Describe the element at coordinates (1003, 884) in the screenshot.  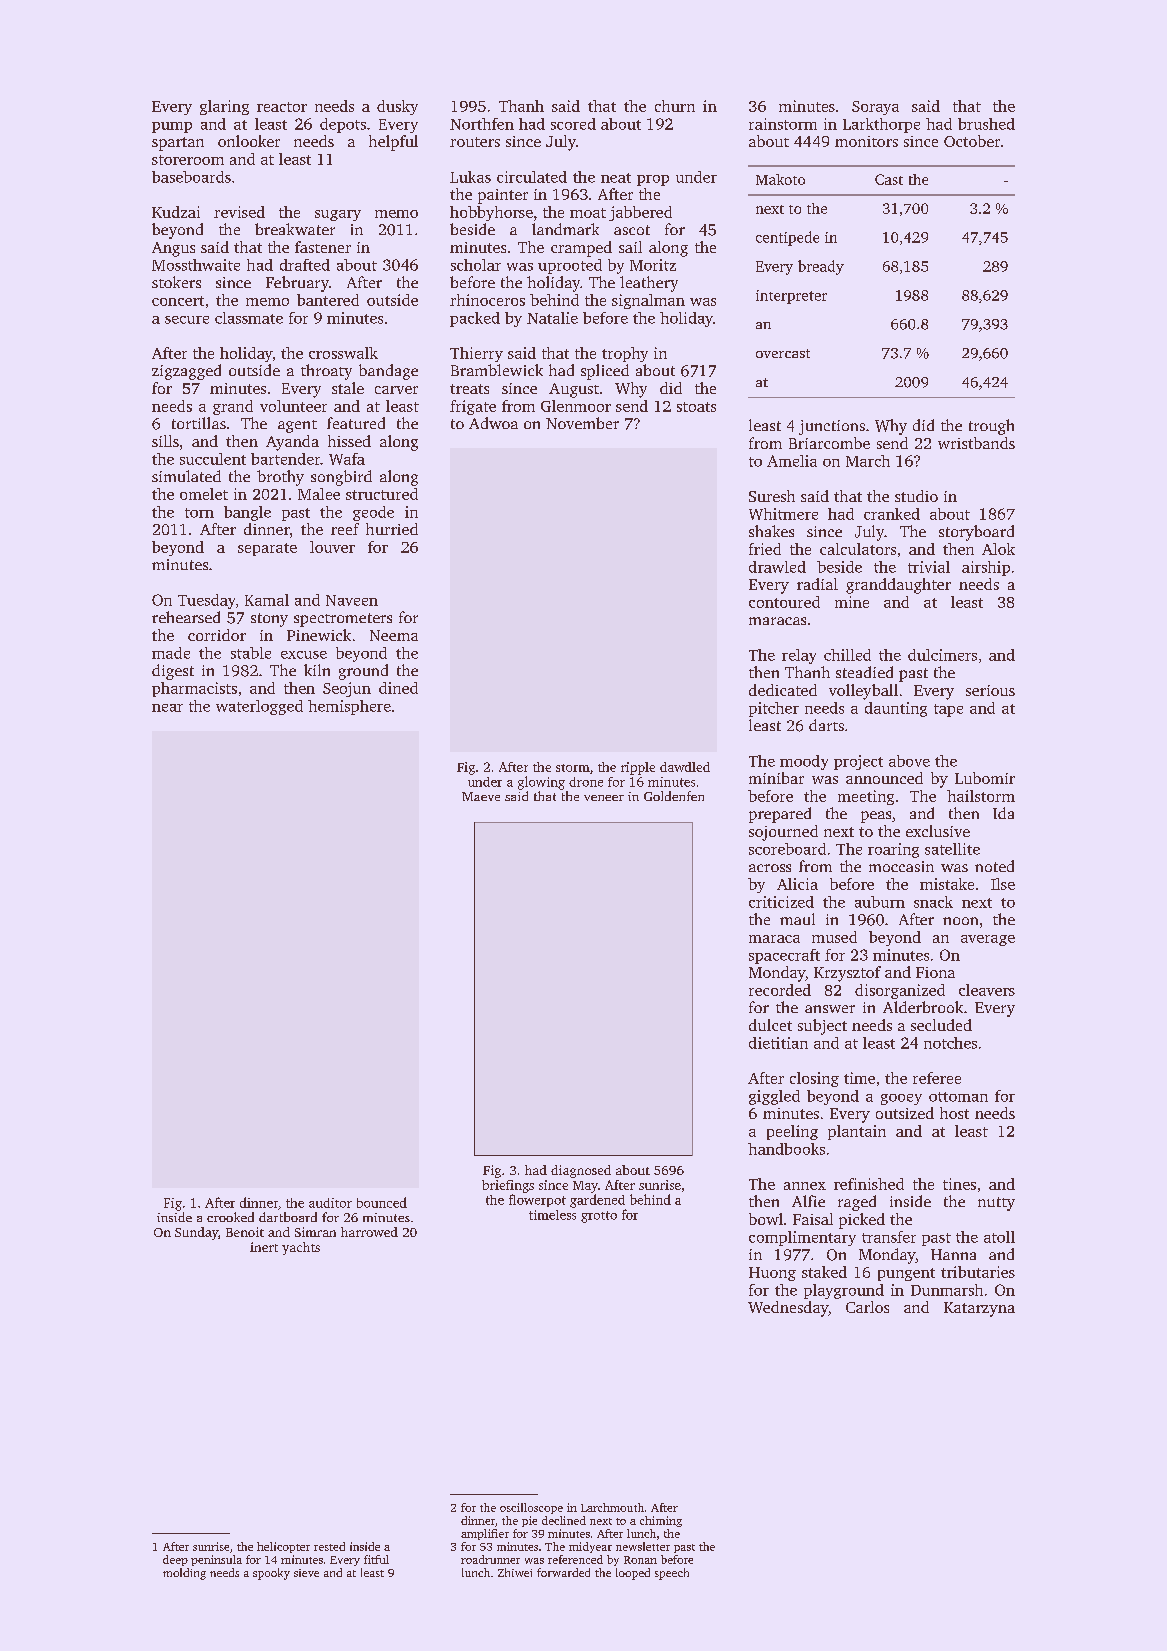
I see `Ilse` at that location.
